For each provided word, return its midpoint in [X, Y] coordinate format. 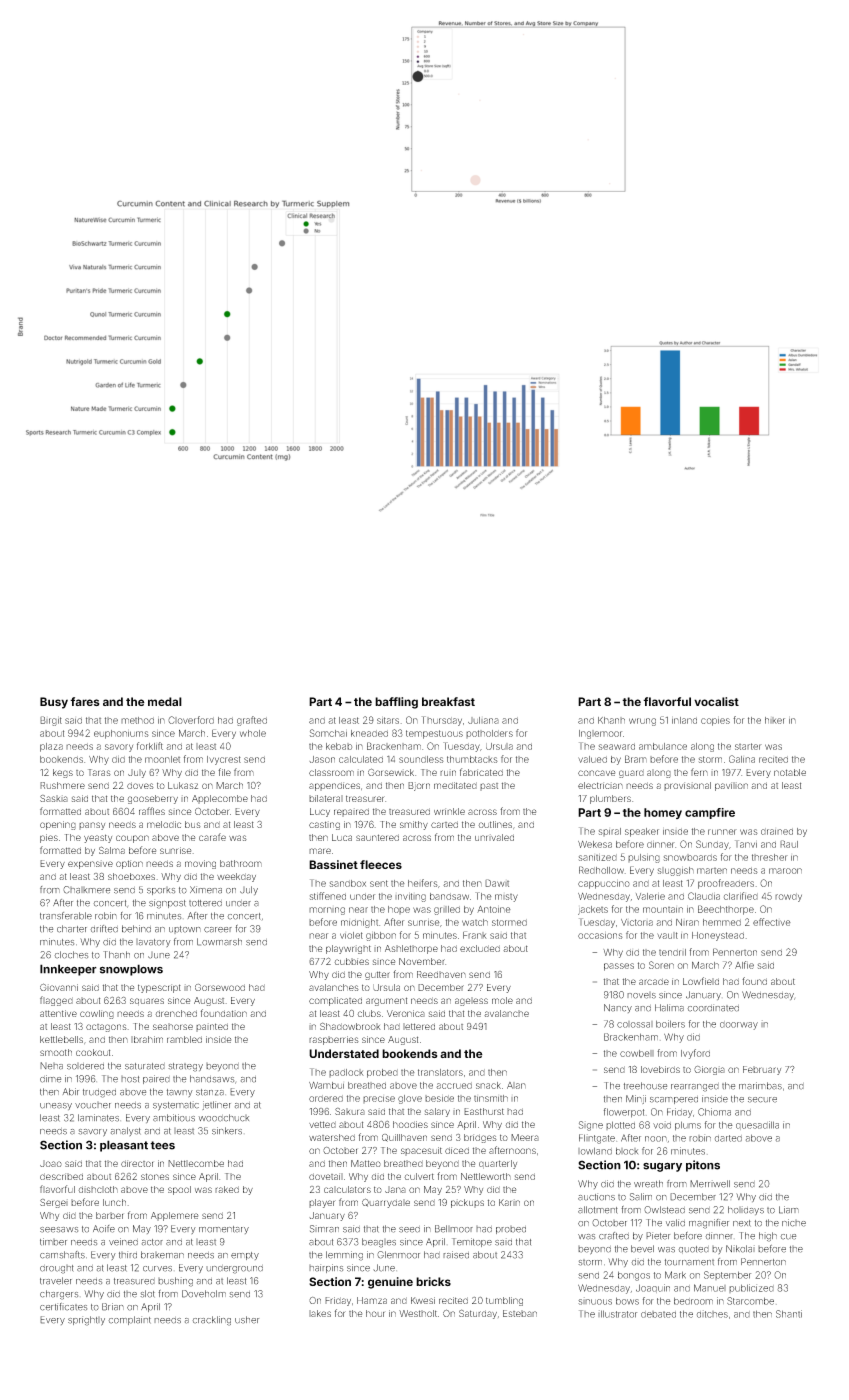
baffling [396, 703]
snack [488, 1085]
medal [165, 701]
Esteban [520, 1313]
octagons [106, 1028]
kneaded [369, 733]
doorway [739, 1025]
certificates [63, 1307]
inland [684, 720]
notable [790, 772]
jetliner [216, 1105]
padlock [346, 1073]
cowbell [637, 1053]
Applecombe [220, 799]
